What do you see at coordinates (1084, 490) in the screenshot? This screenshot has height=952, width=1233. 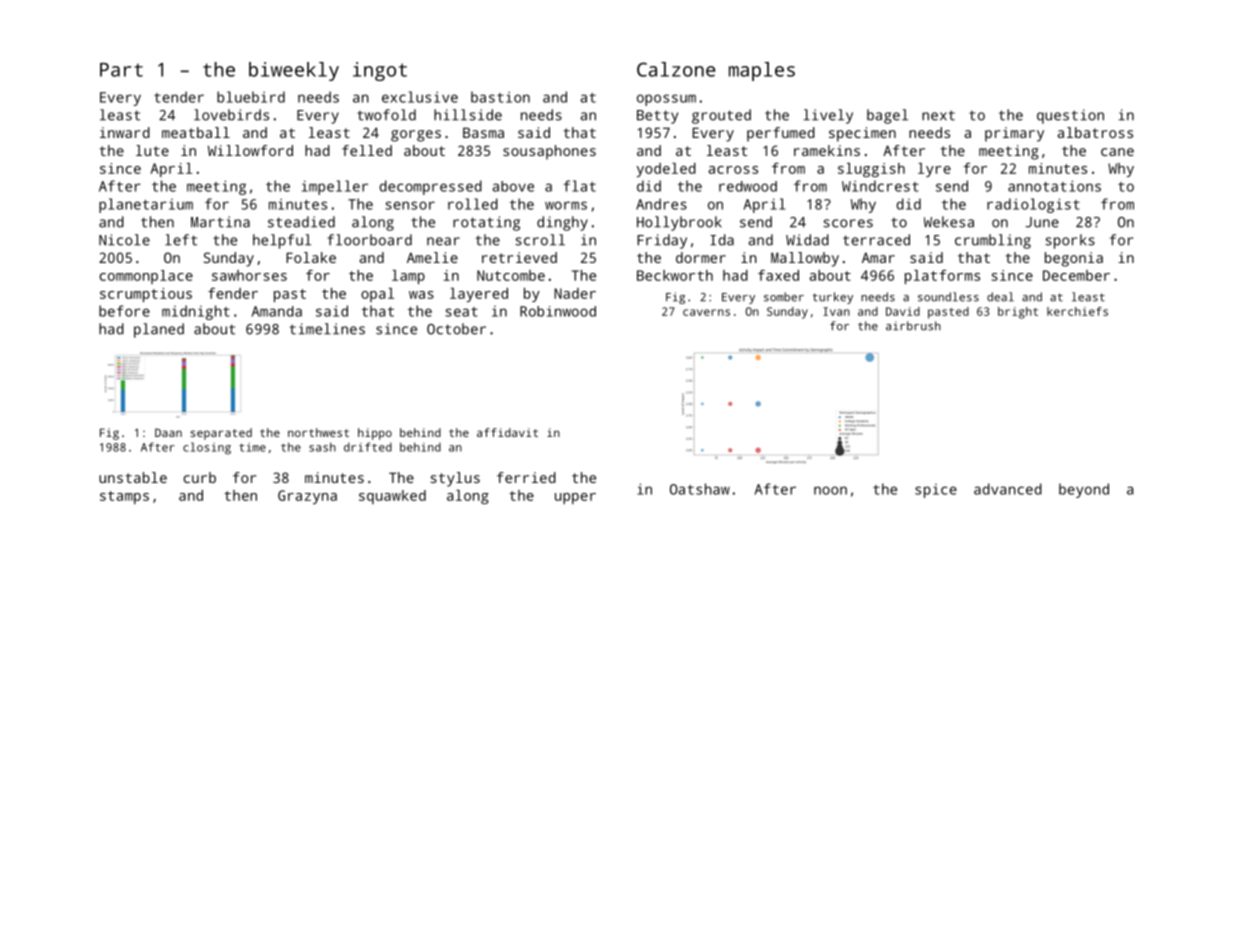 I see `beyond` at bounding box center [1084, 490].
